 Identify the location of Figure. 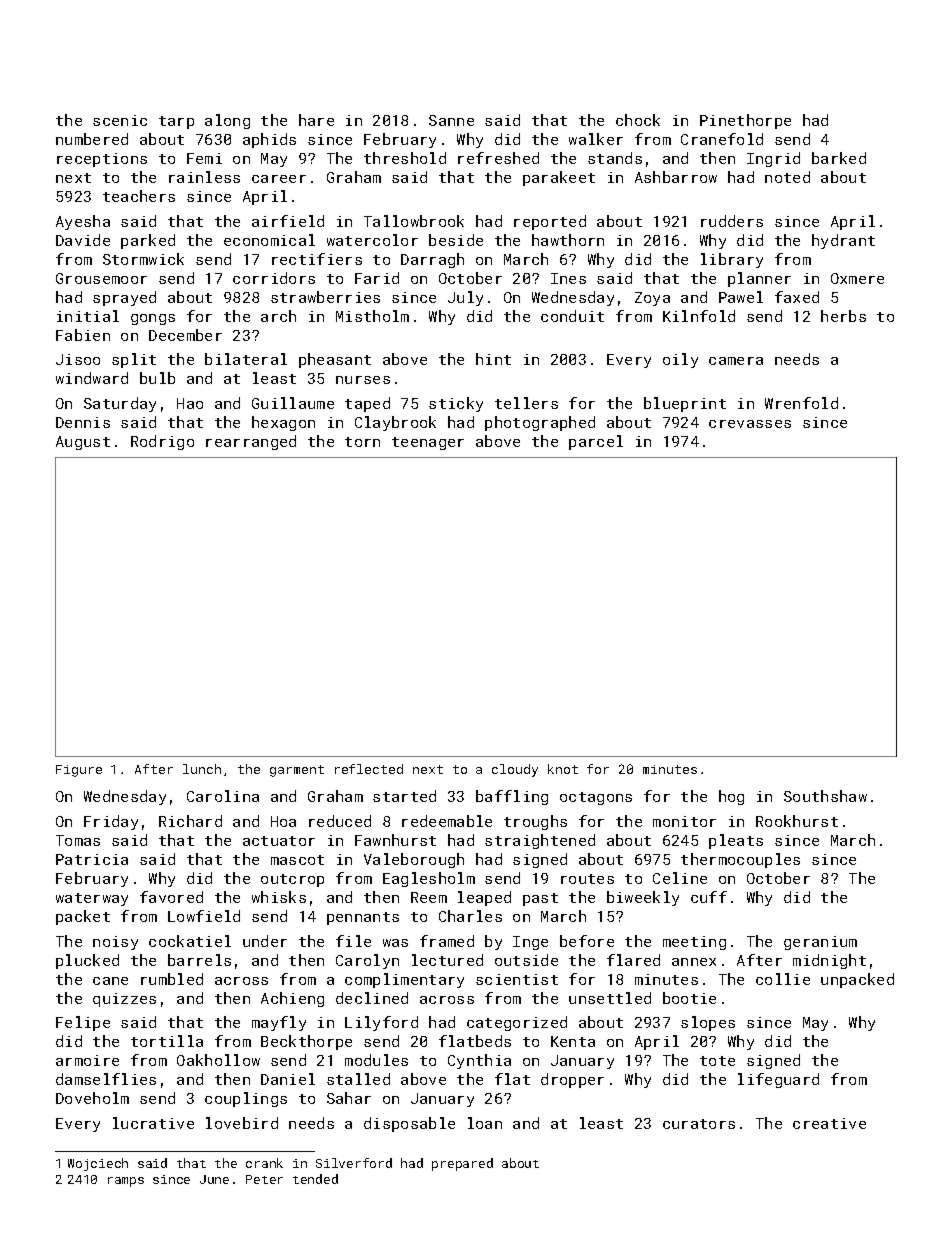
(79, 771).
